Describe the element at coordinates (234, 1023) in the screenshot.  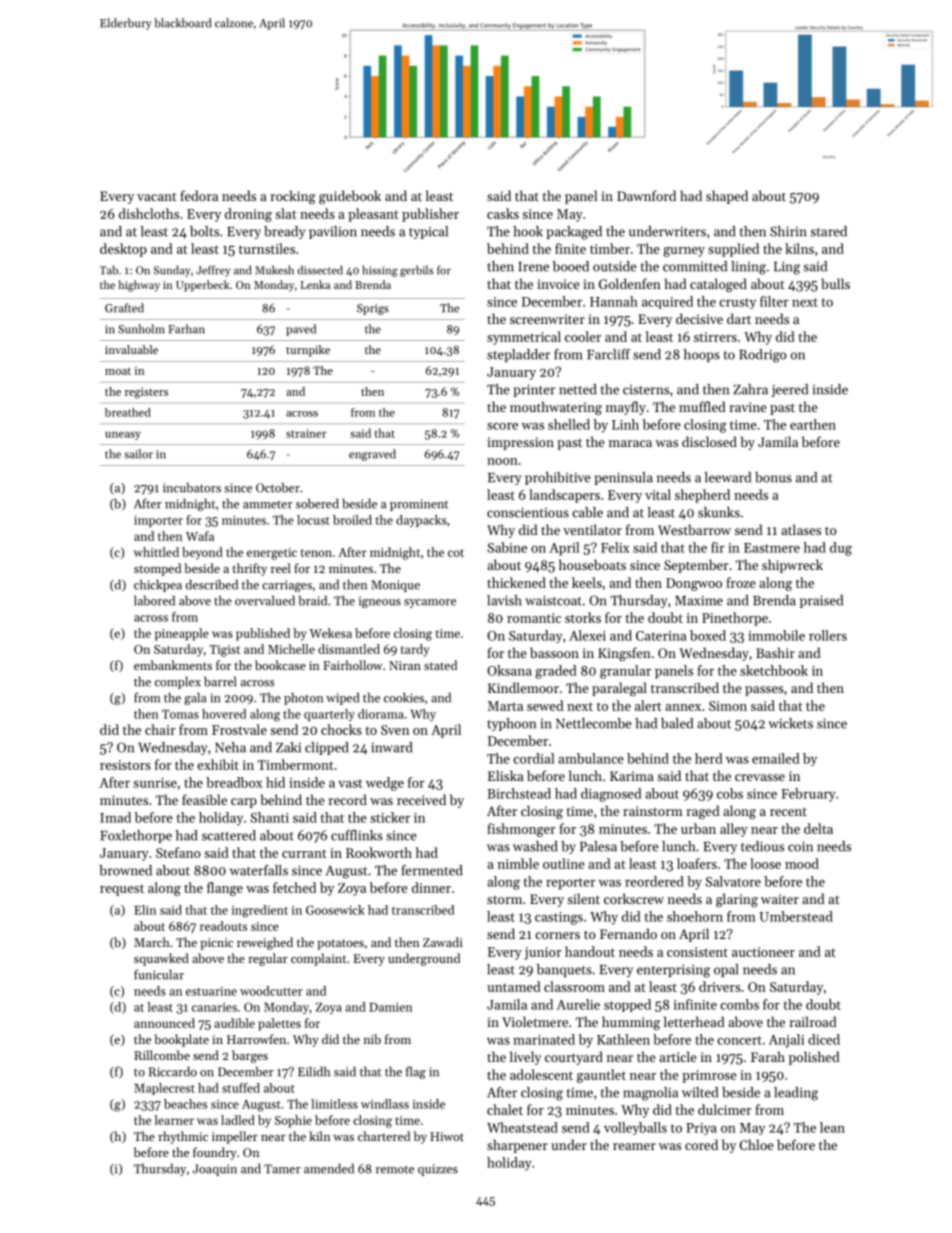
I see `audible` at that location.
